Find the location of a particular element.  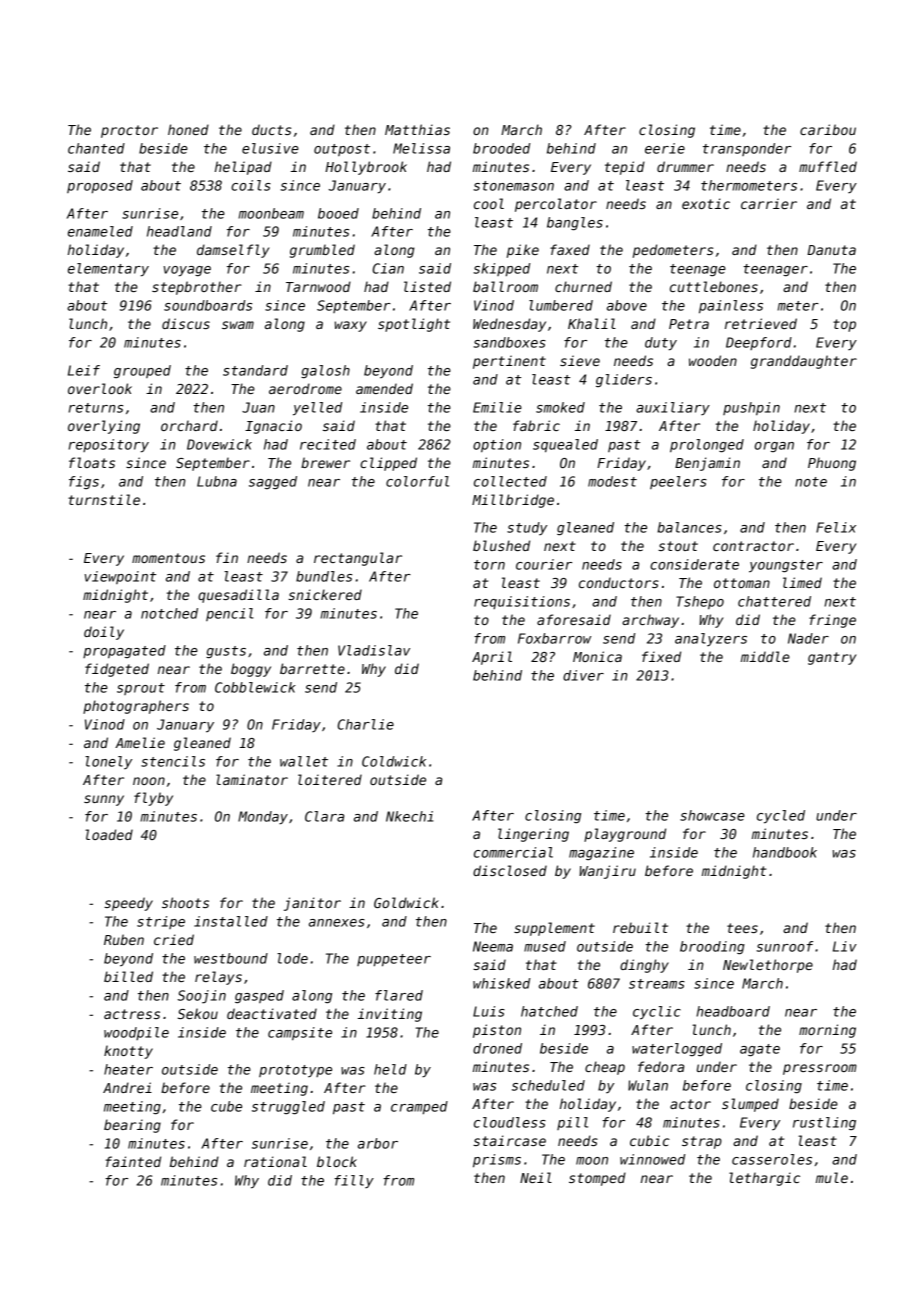

wooden is located at coordinates (713, 360).
